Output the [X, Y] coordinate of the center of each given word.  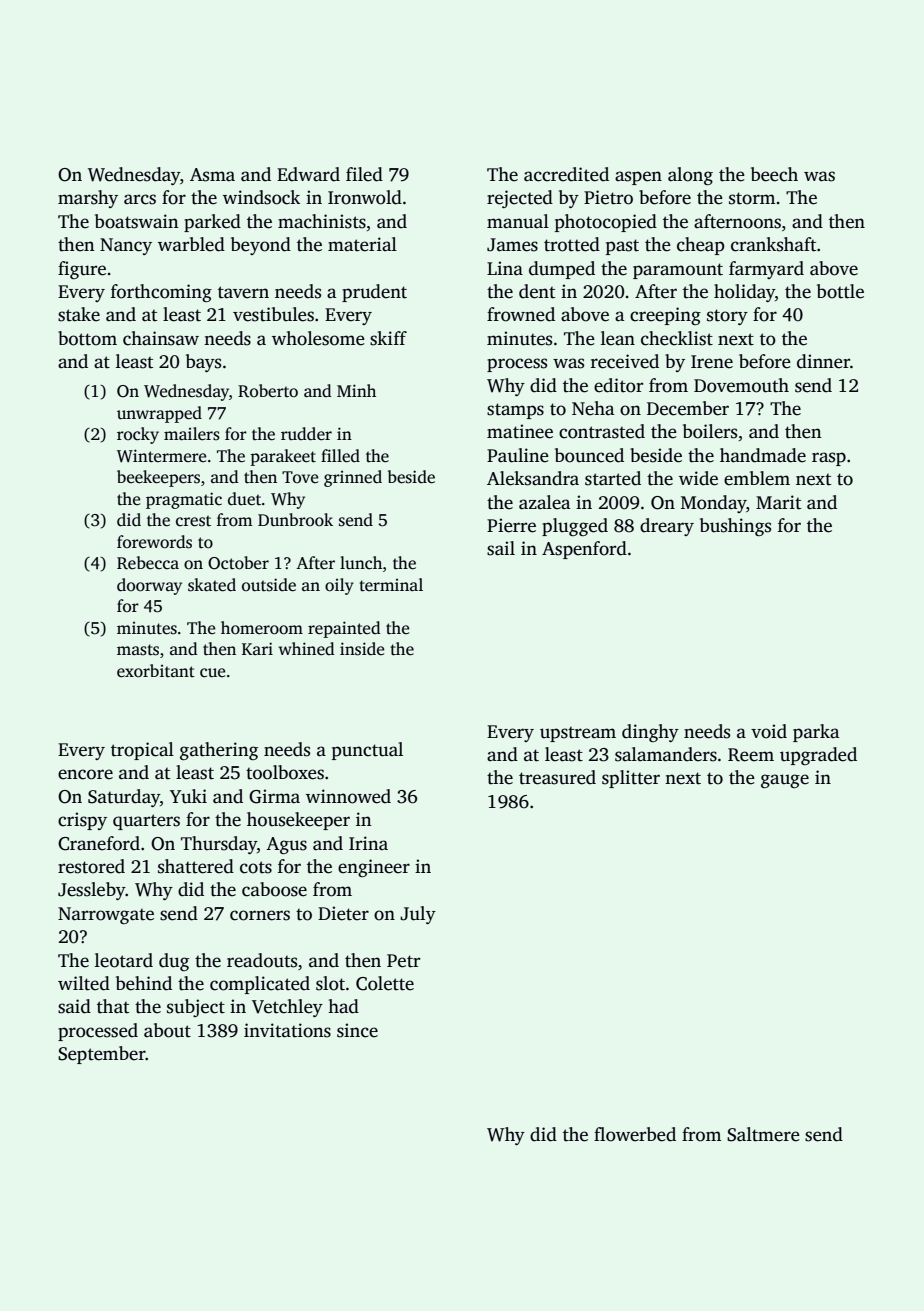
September [102, 1055]
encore [85, 774]
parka [816, 733]
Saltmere [763, 1134]
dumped [562, 270]
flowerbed [635, 1134]
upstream [578, 734]
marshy [88, 199]
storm [752, 198]
